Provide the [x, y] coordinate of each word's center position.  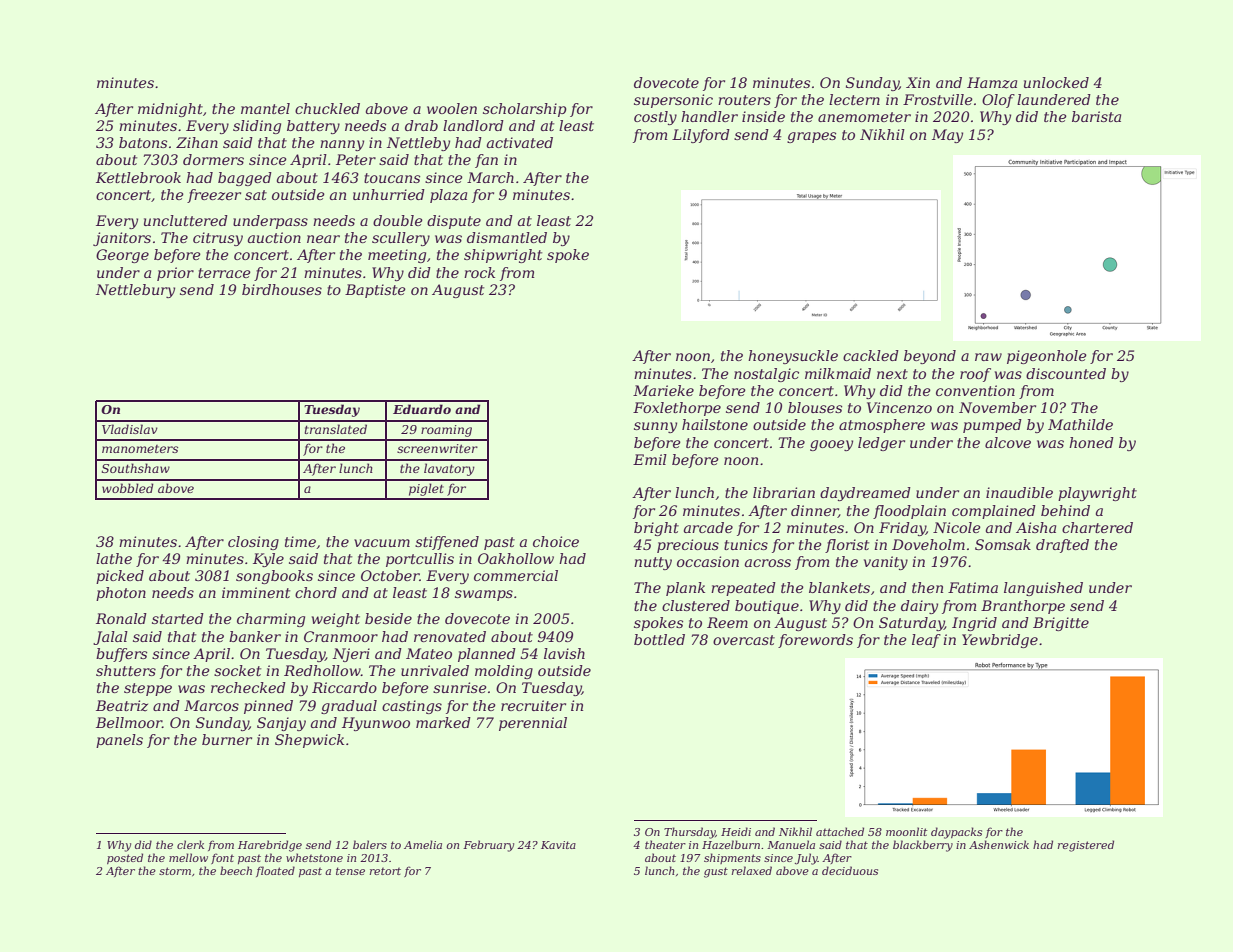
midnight [170, 110]
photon [121, 594]
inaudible [1019, 492]
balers [370, 844]
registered [1086, 846]
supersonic [673, 101]
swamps [484, 595]
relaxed [752, 870]
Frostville [938, 99]
